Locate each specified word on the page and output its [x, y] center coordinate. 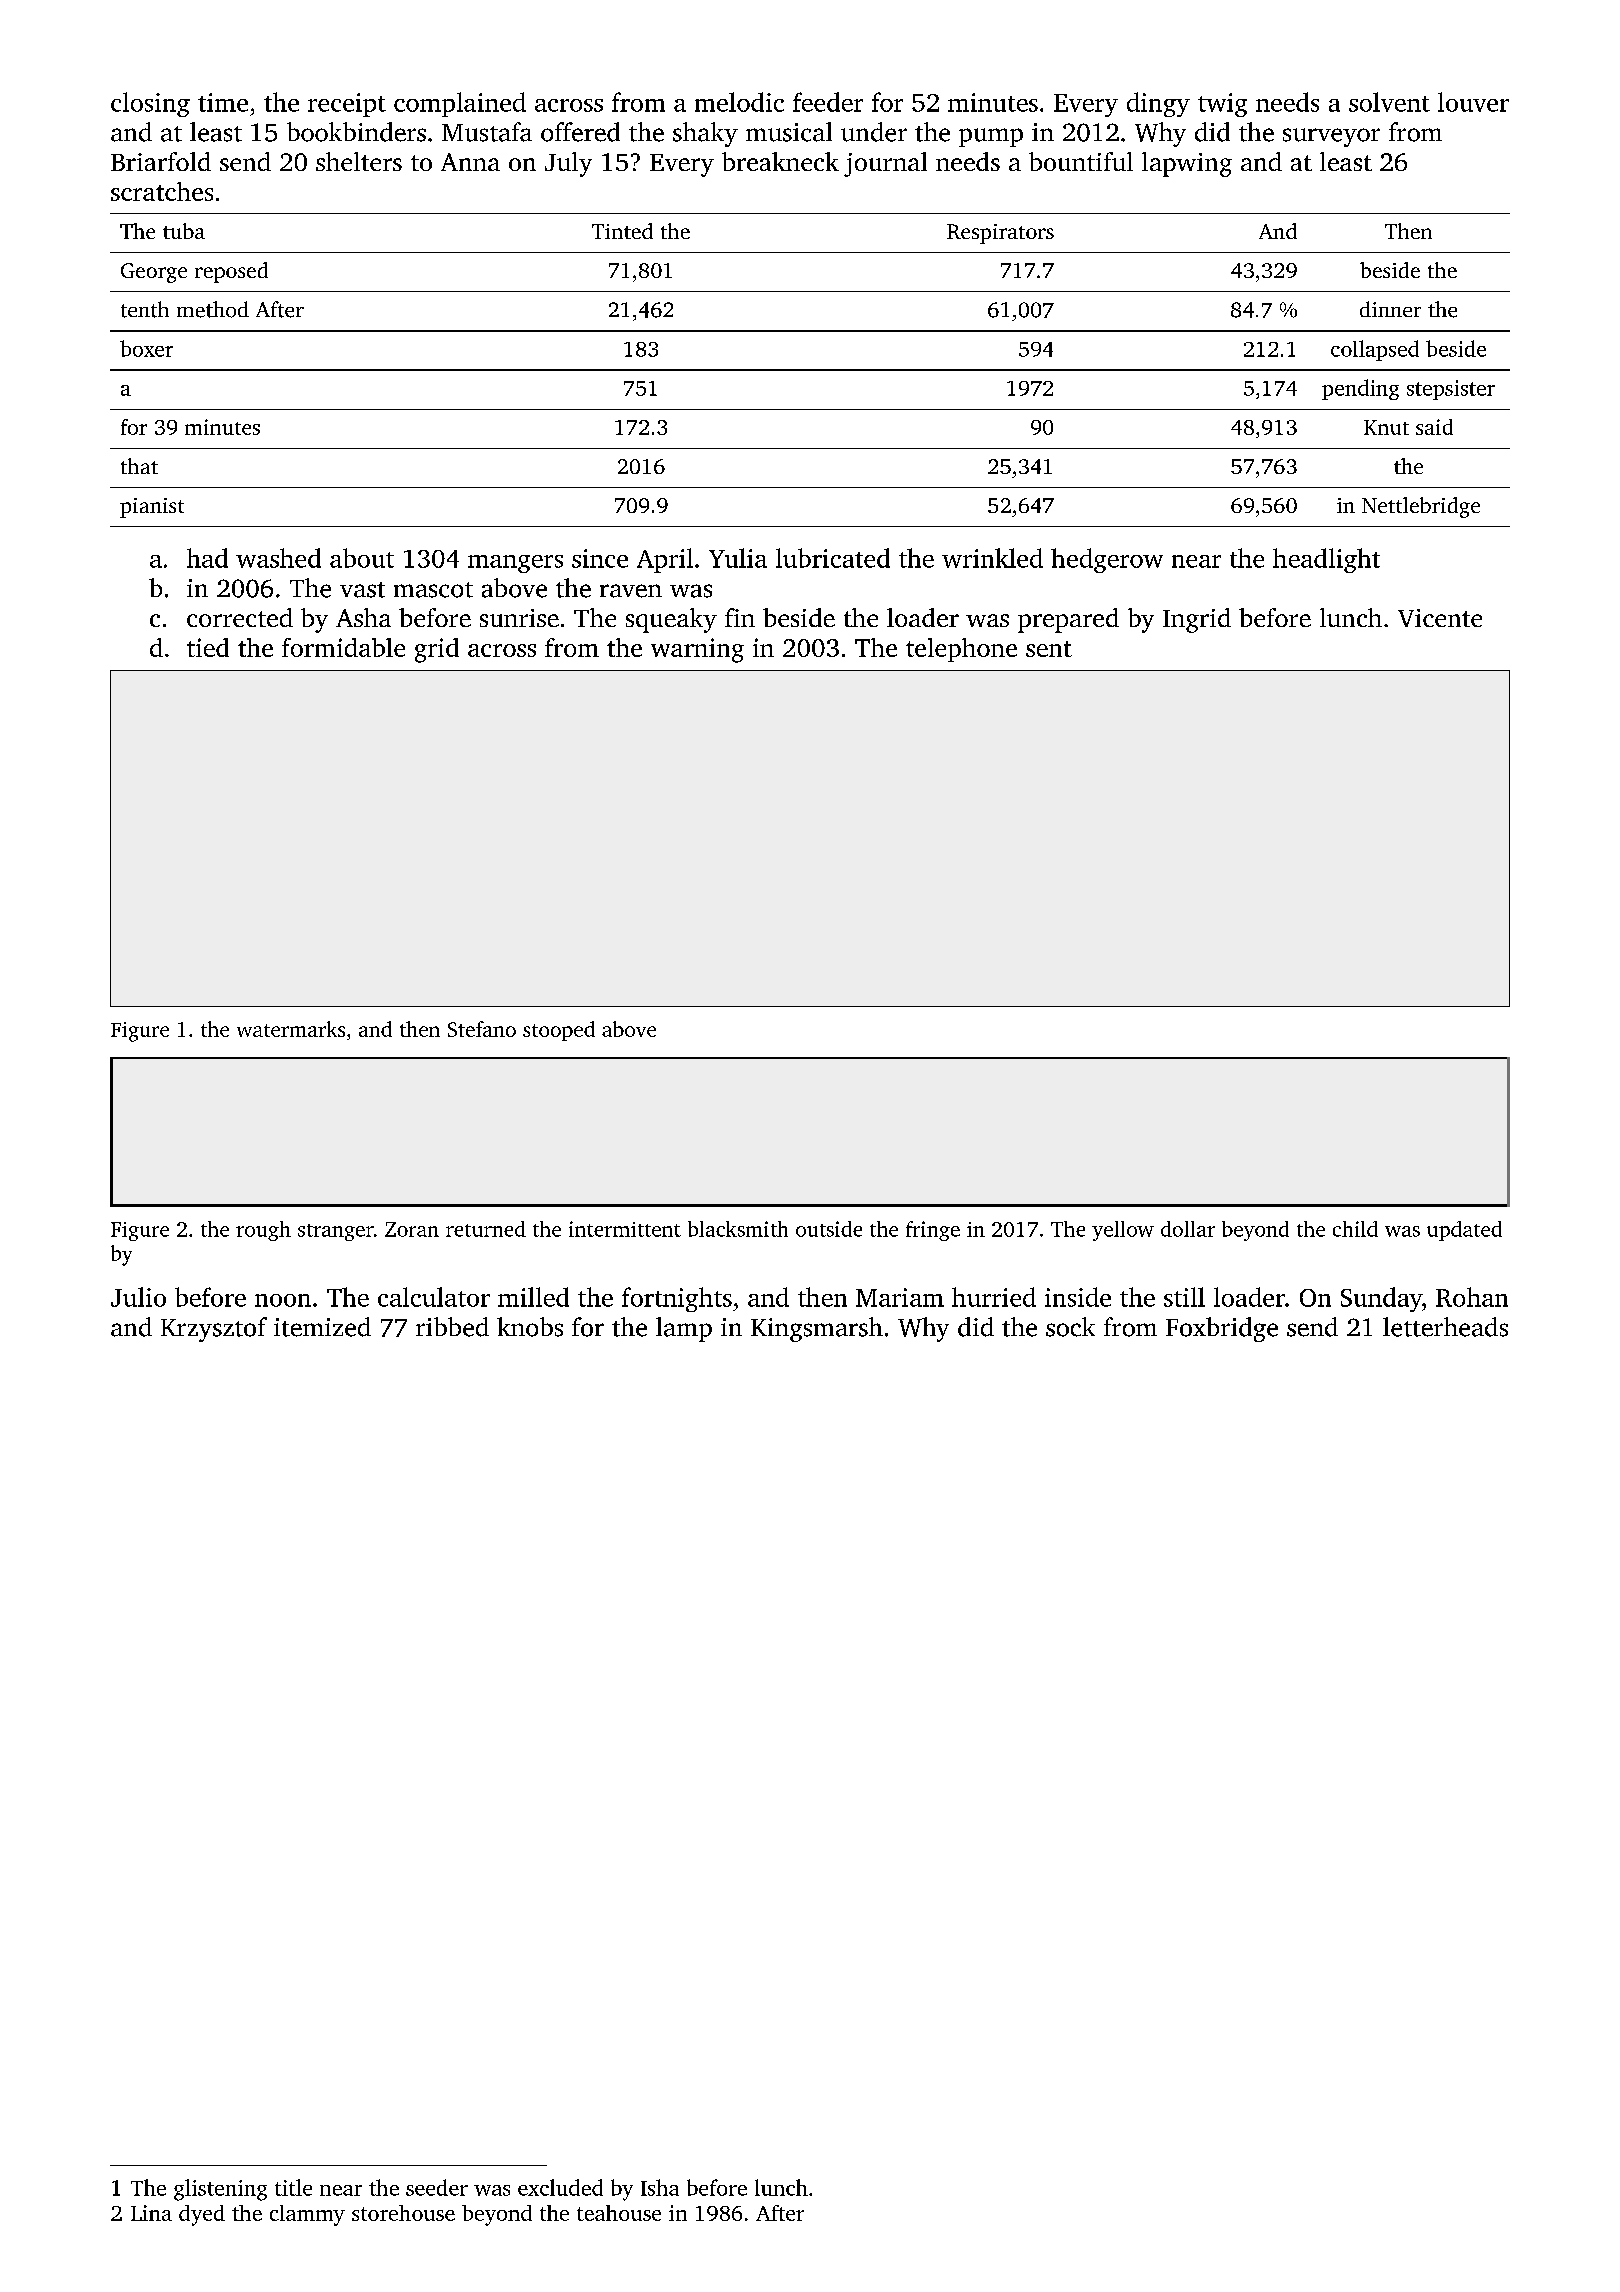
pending [1360, 389]
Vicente [1440, 618]
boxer [146, 348]
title [293, 2187]
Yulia [738, 558]
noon [283, 1300]
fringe [933, 1231]
